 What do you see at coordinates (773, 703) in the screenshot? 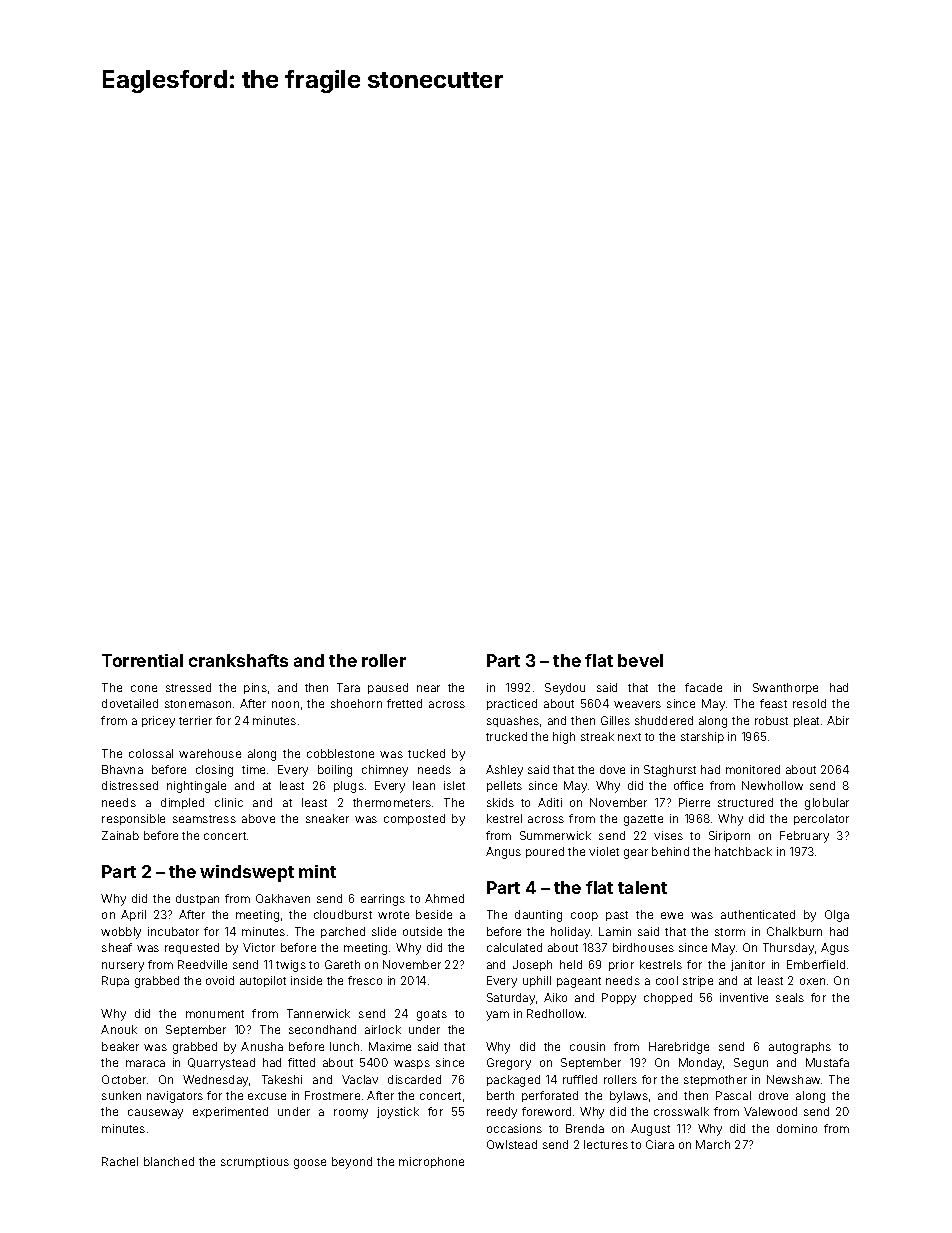
I see `feast` at bounding box center [773, 703].
